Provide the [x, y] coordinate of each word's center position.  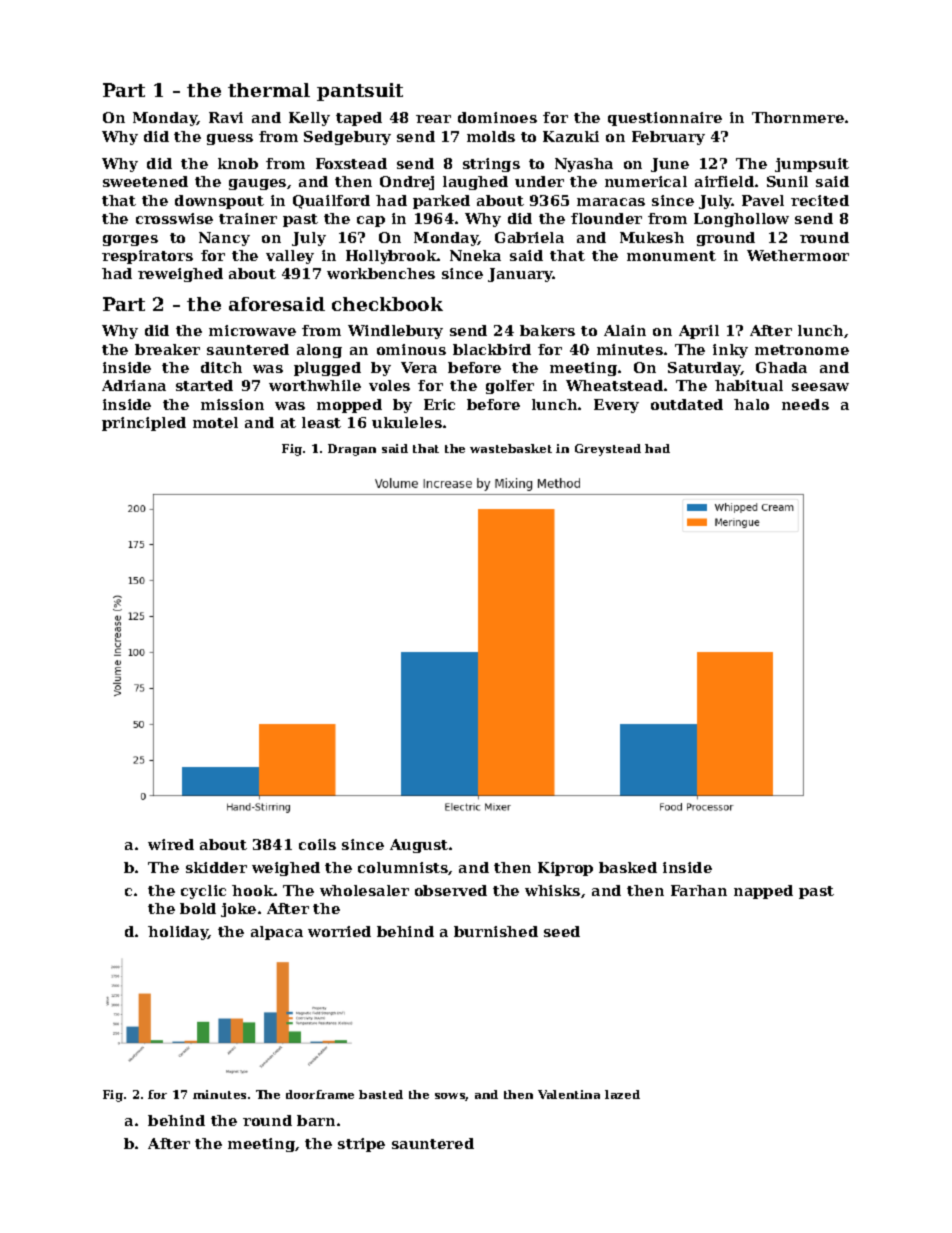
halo [751, 404]
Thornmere [798, 117]
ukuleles [407, 422]
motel [215, 422]
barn [316, 1120]
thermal [269, 90]
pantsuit [360, 92]
